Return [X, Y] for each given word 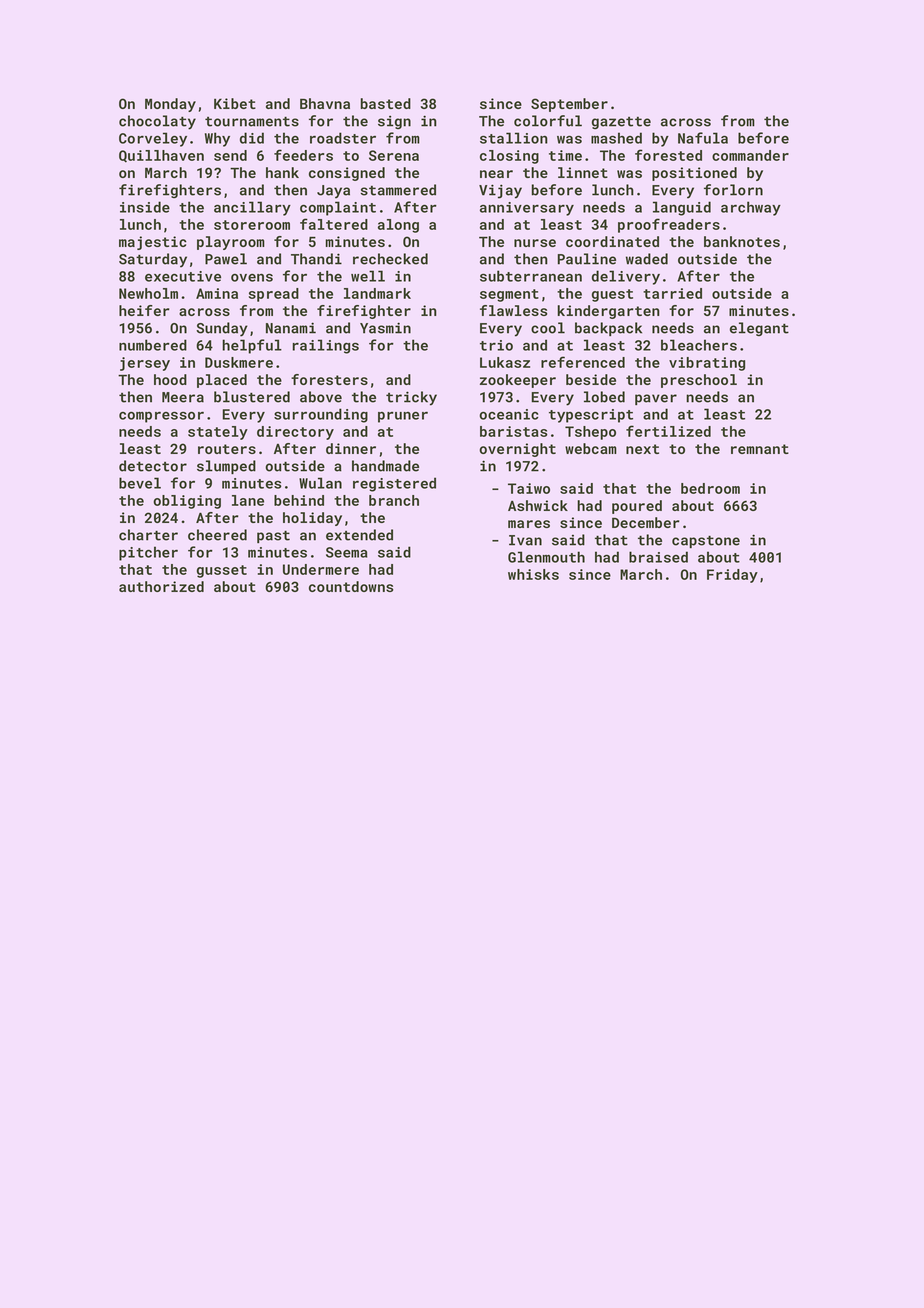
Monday [170, 105]
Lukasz [505, 362]
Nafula [703, 138]
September [569, 105]
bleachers [699, 345]
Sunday [222, 329]
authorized [161, 586]
